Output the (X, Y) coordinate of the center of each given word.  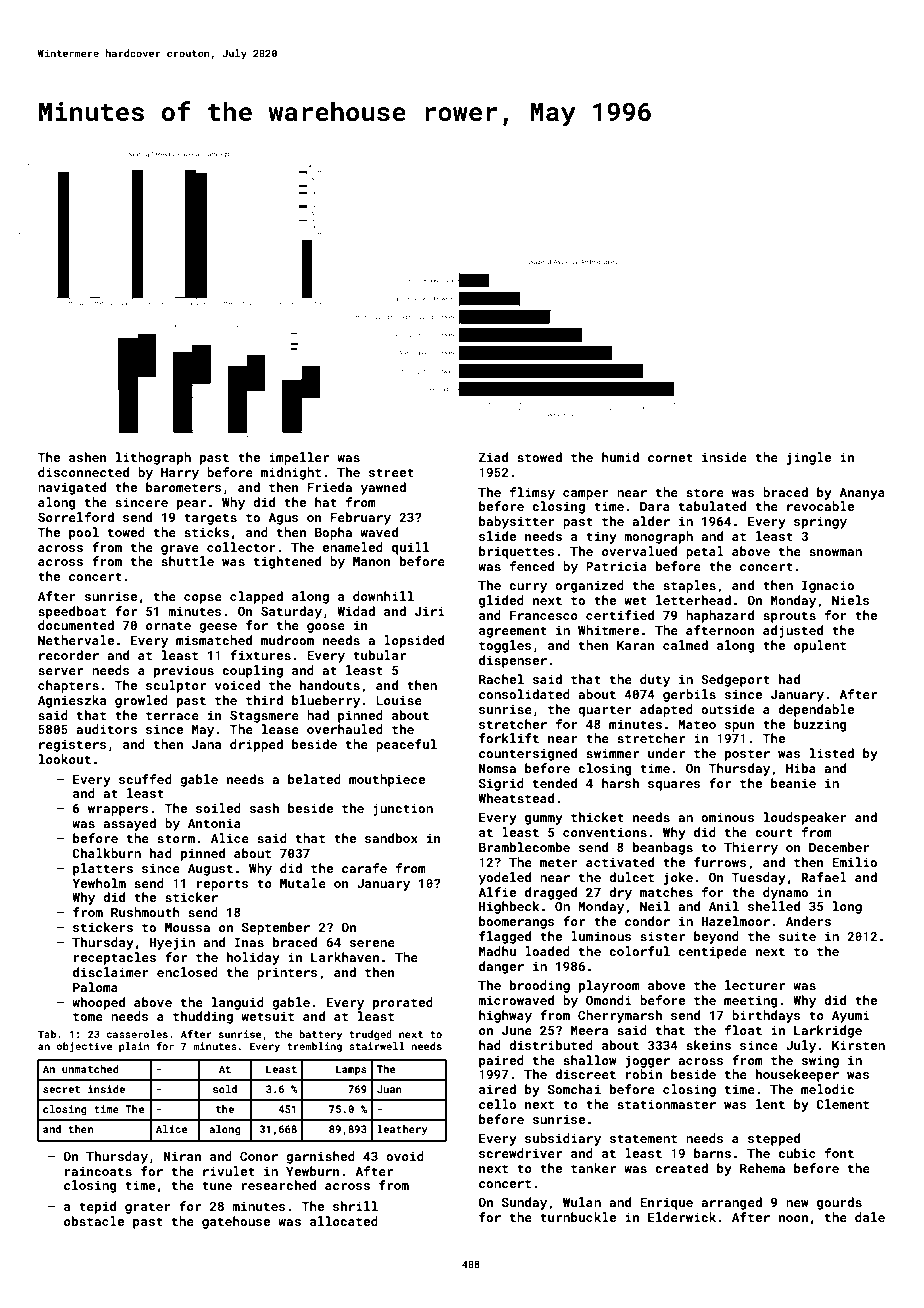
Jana (206, 744)
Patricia (616, 566)
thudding (203, 1017)
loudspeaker (805, 818)
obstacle (94, 1221)
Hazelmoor (735, 921)
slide (497, 536)
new (797, 1203)
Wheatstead (516, 798)
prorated (403, 1003)
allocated (344, 1221)
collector (241, 547)
